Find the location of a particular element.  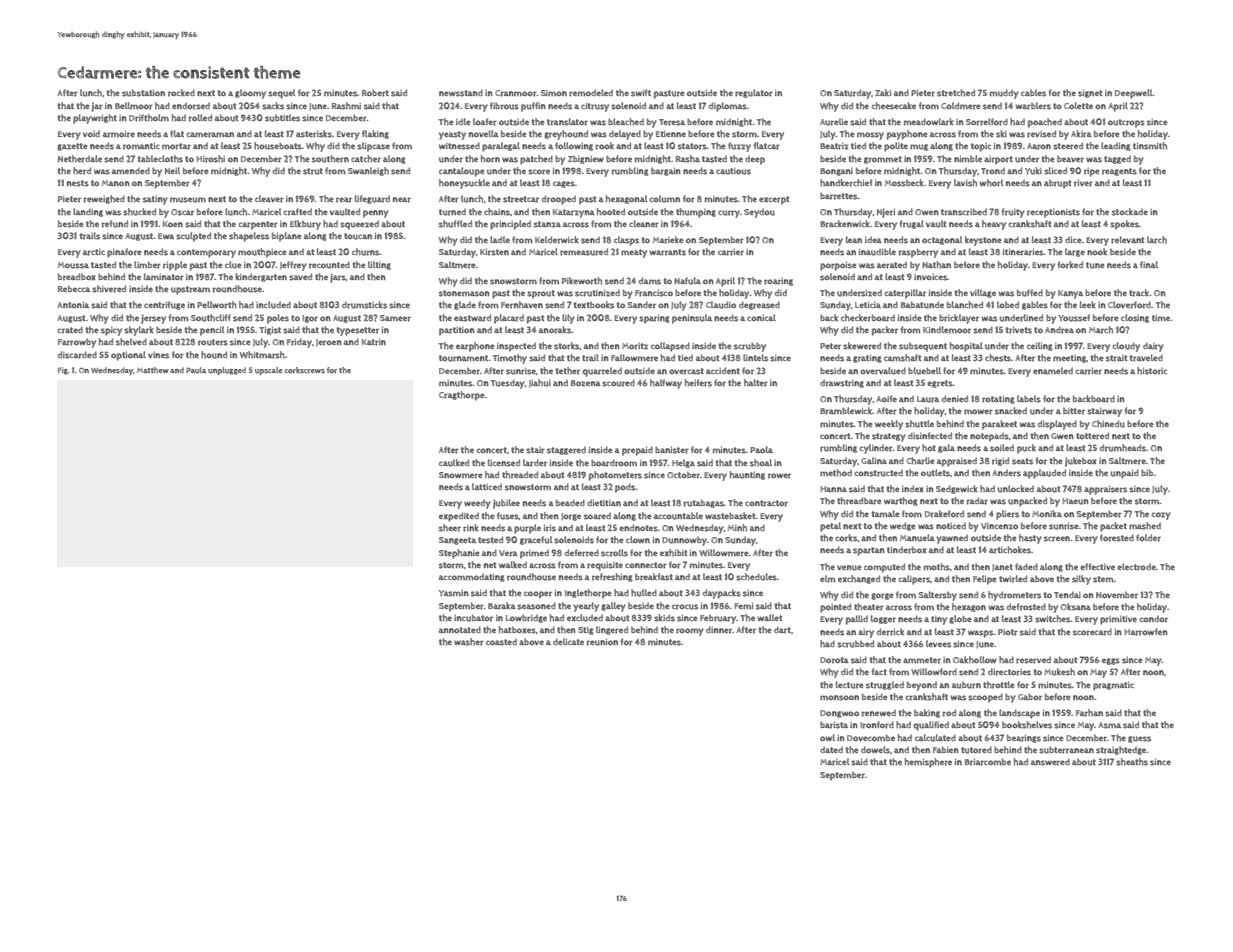

dated is located at coordinates (831, 749).
